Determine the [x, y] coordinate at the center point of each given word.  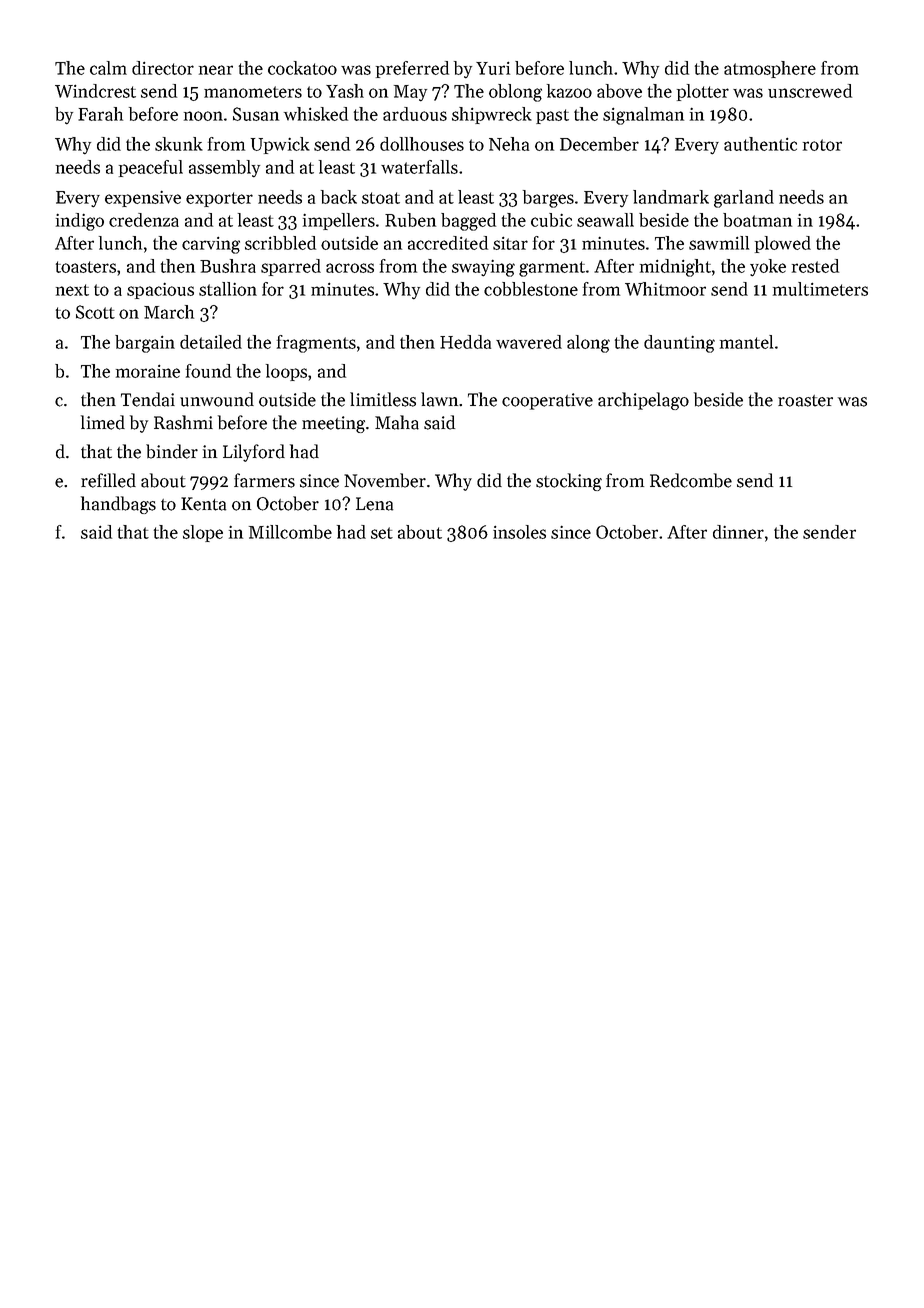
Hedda [465, 342]
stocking [569, 482]
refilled [108, 480]
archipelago [643, 401]
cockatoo [302, 68]
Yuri [493, 68]
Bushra [228, 266]
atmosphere [770, 69]
